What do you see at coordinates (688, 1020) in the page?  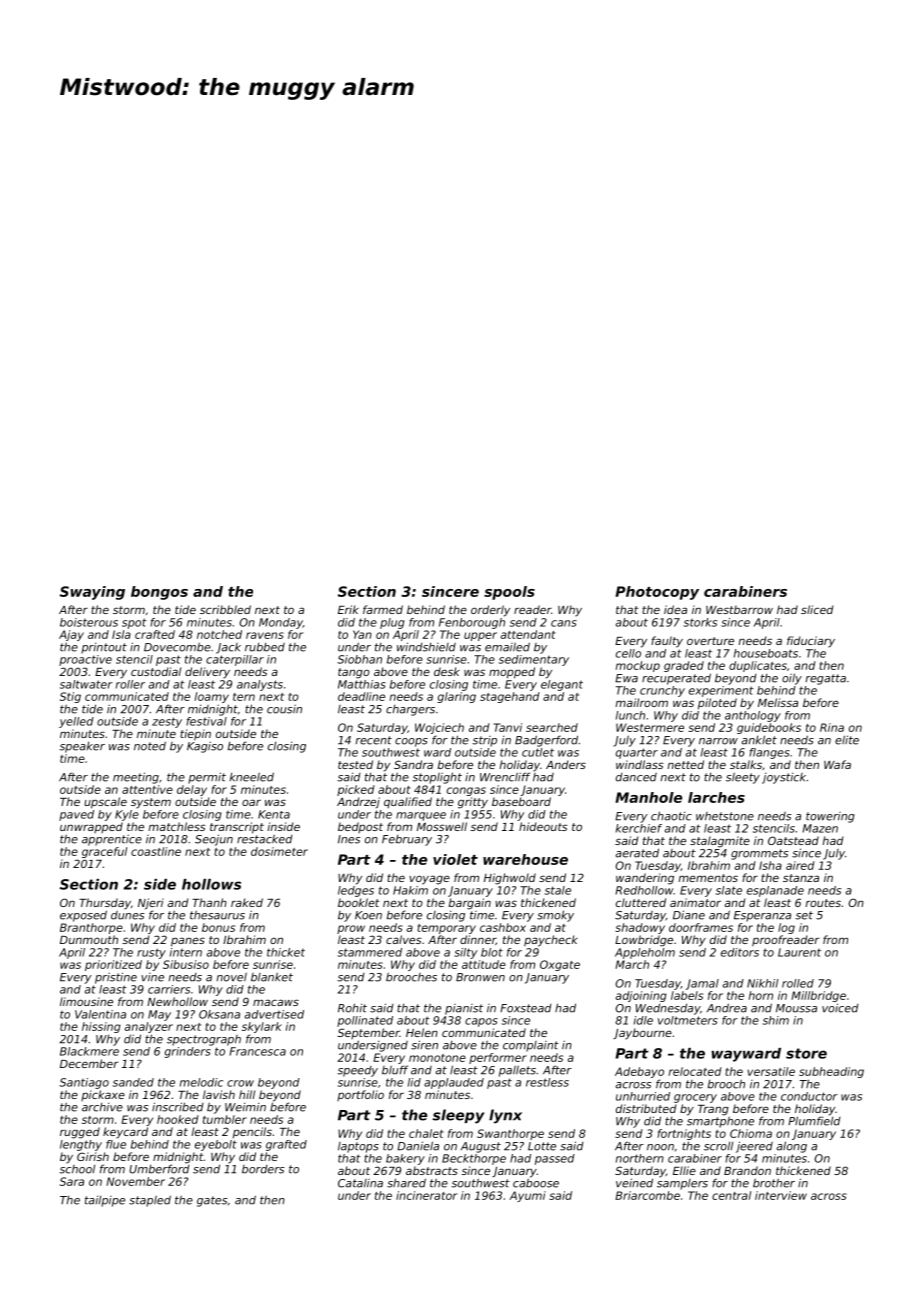 I see `voltmeters` at bounding box center [688, 1020].
